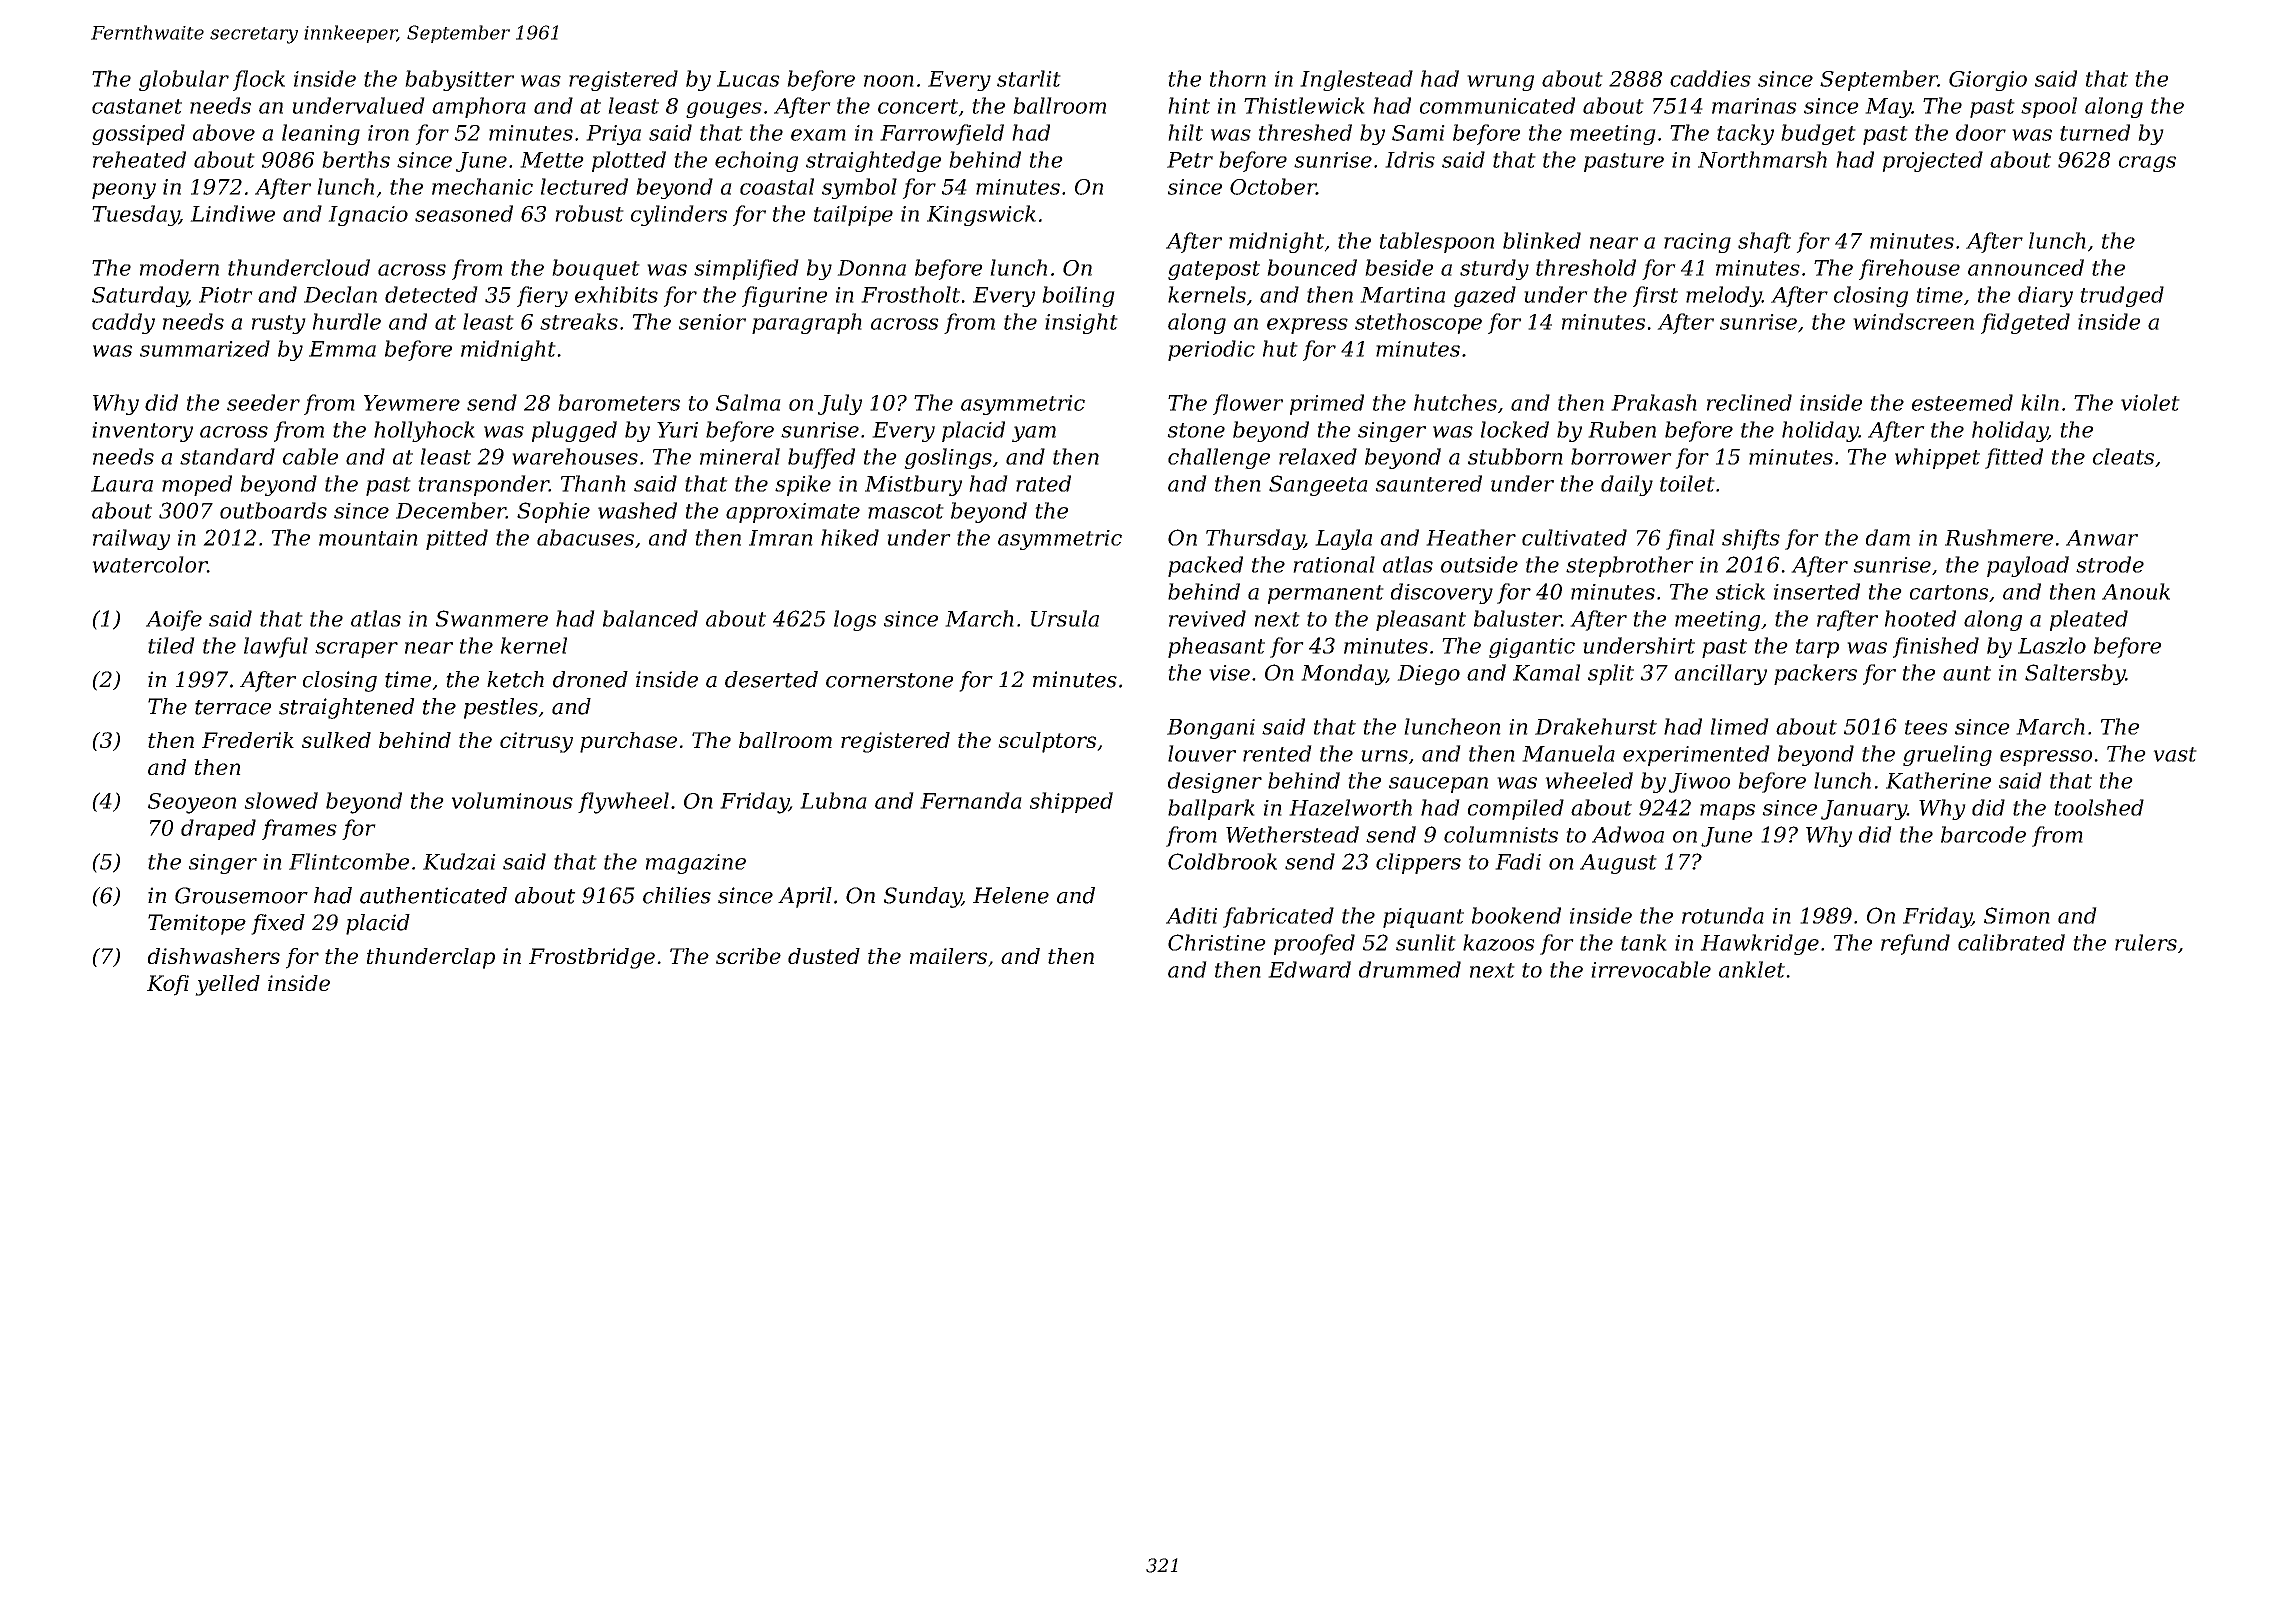 This image has height=1620, width=2292. What do you see at coordinates (227, 985) in the image?
I see `yelled` at bounding box center [227, 985].
